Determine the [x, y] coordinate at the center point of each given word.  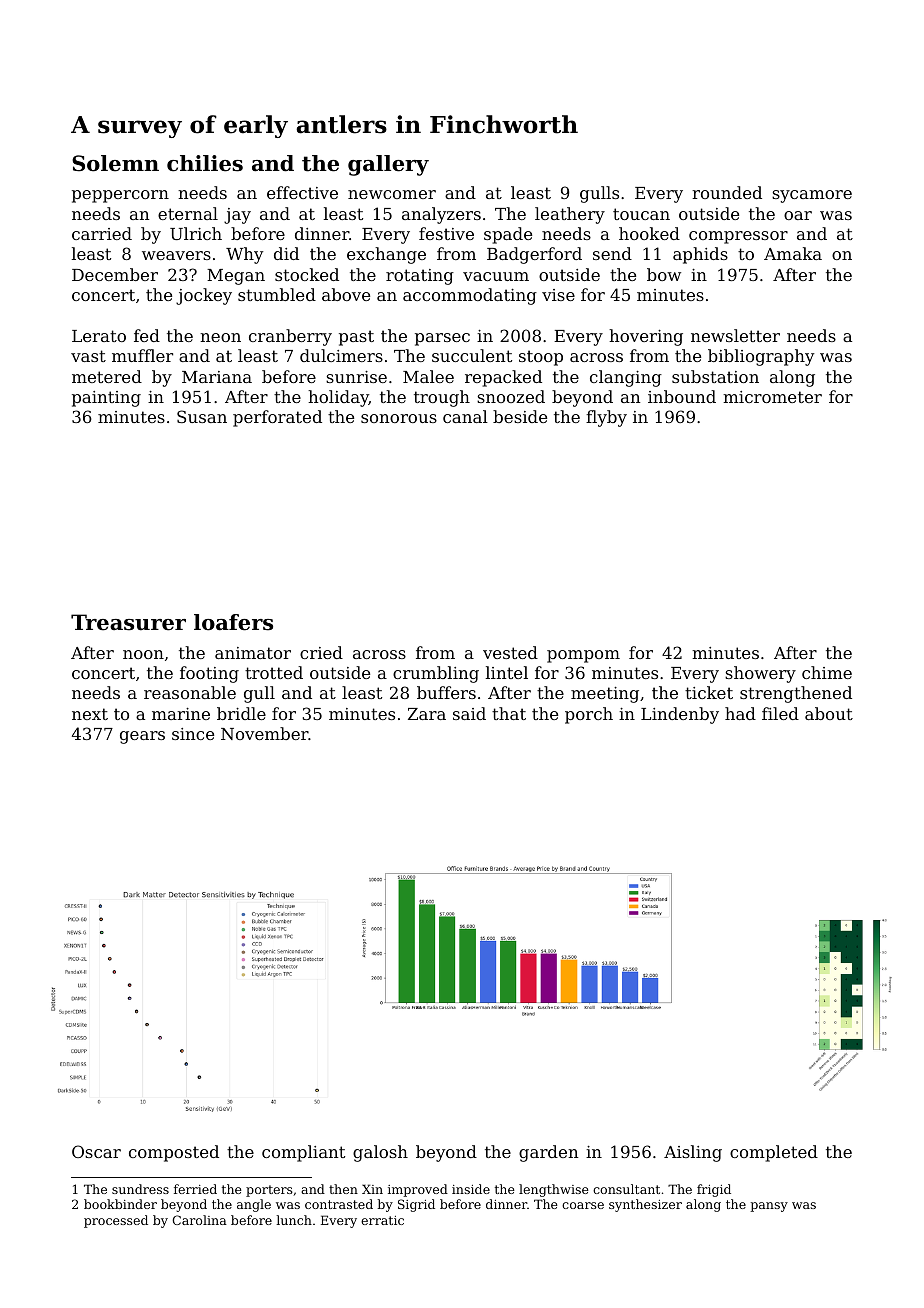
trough [442, 398]
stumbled [277, 294]
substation [715, 376]
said [469, 713]
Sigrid [416, 1205]
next [90, 714]
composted [174, 1153]
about [829, 713]
